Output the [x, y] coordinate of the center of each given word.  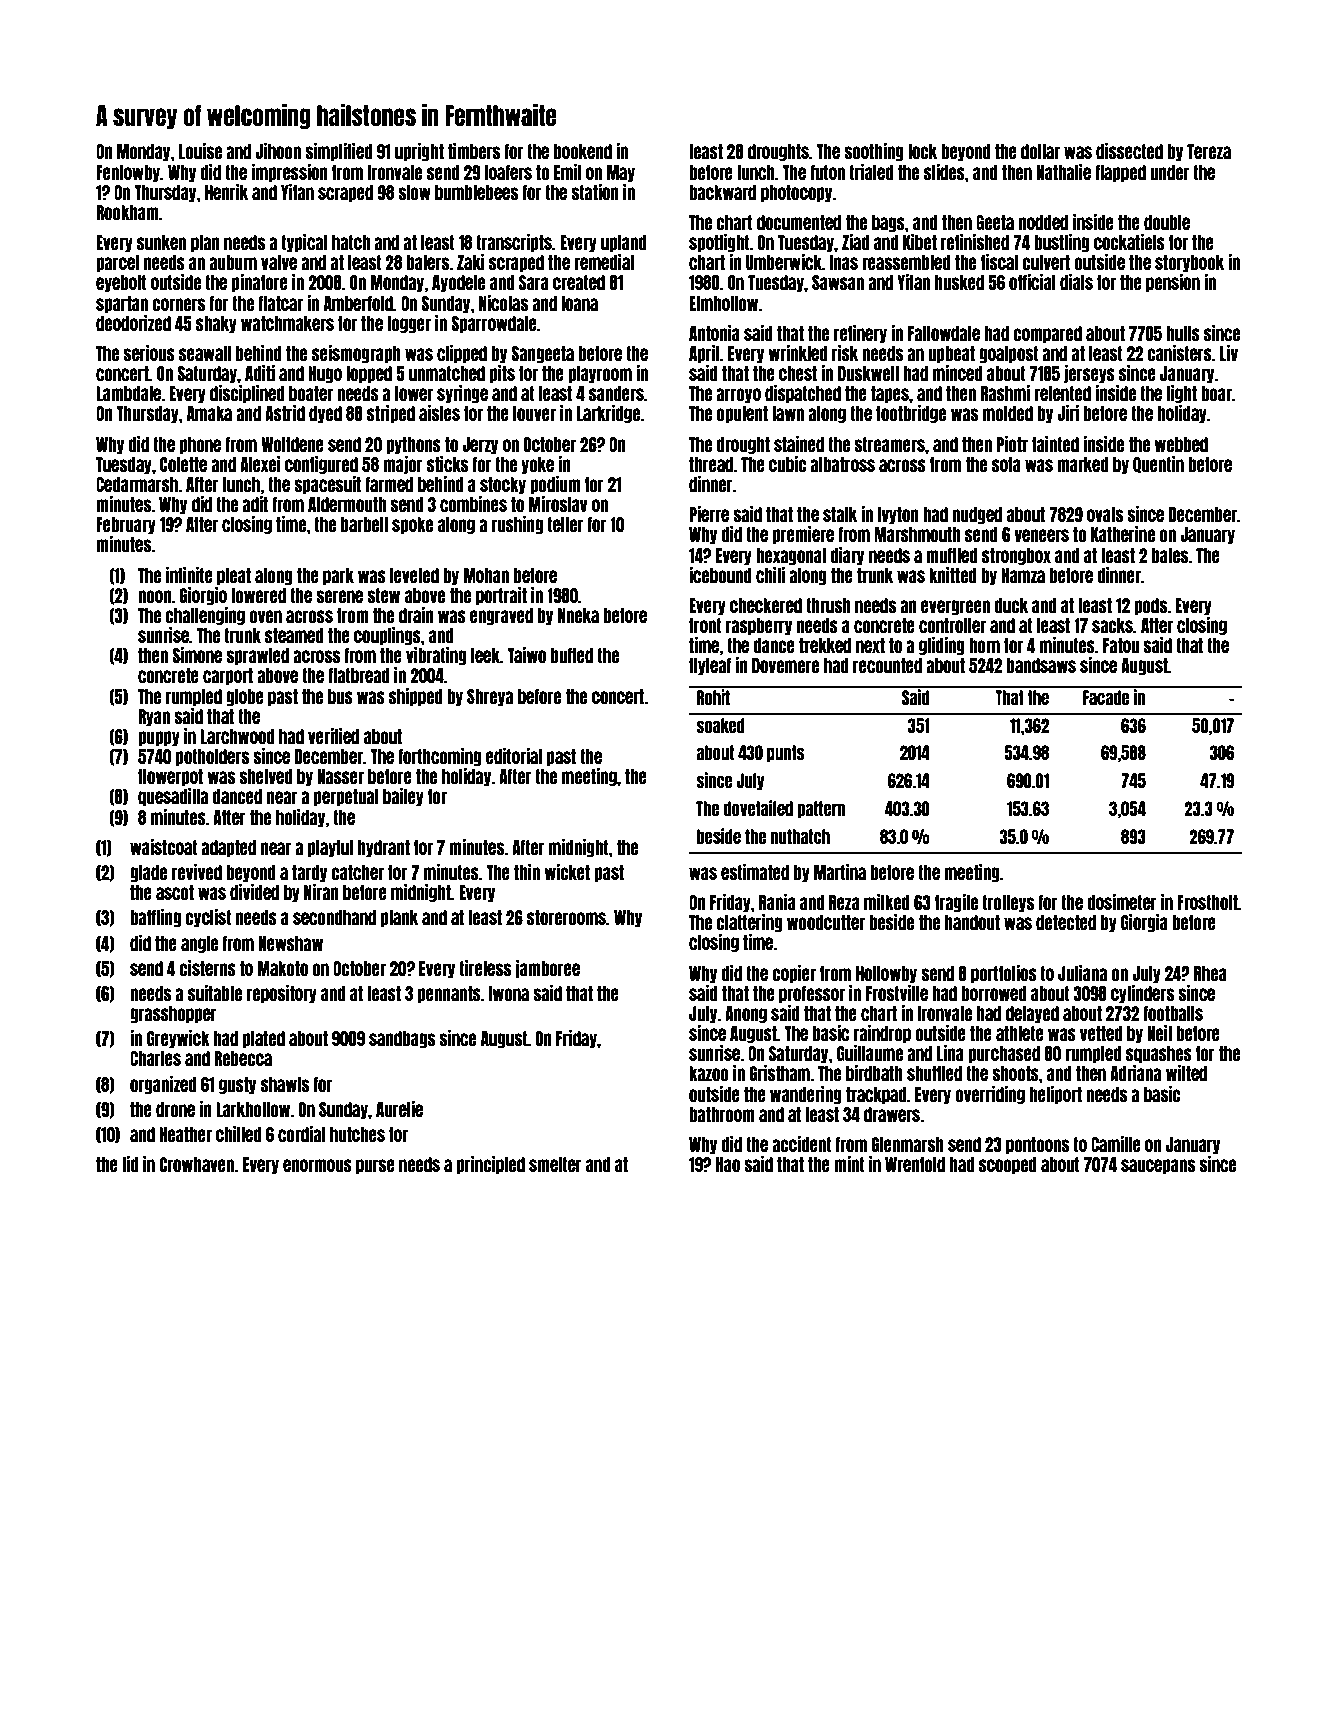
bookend [583, 151]
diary [847, 556]
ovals [1105, 514]
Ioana [580, 303]
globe [245, 697]
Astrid [285, 413]
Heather [185, 1134]
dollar [1040, 151]
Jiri [1068, 413]
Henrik [226, 192]
